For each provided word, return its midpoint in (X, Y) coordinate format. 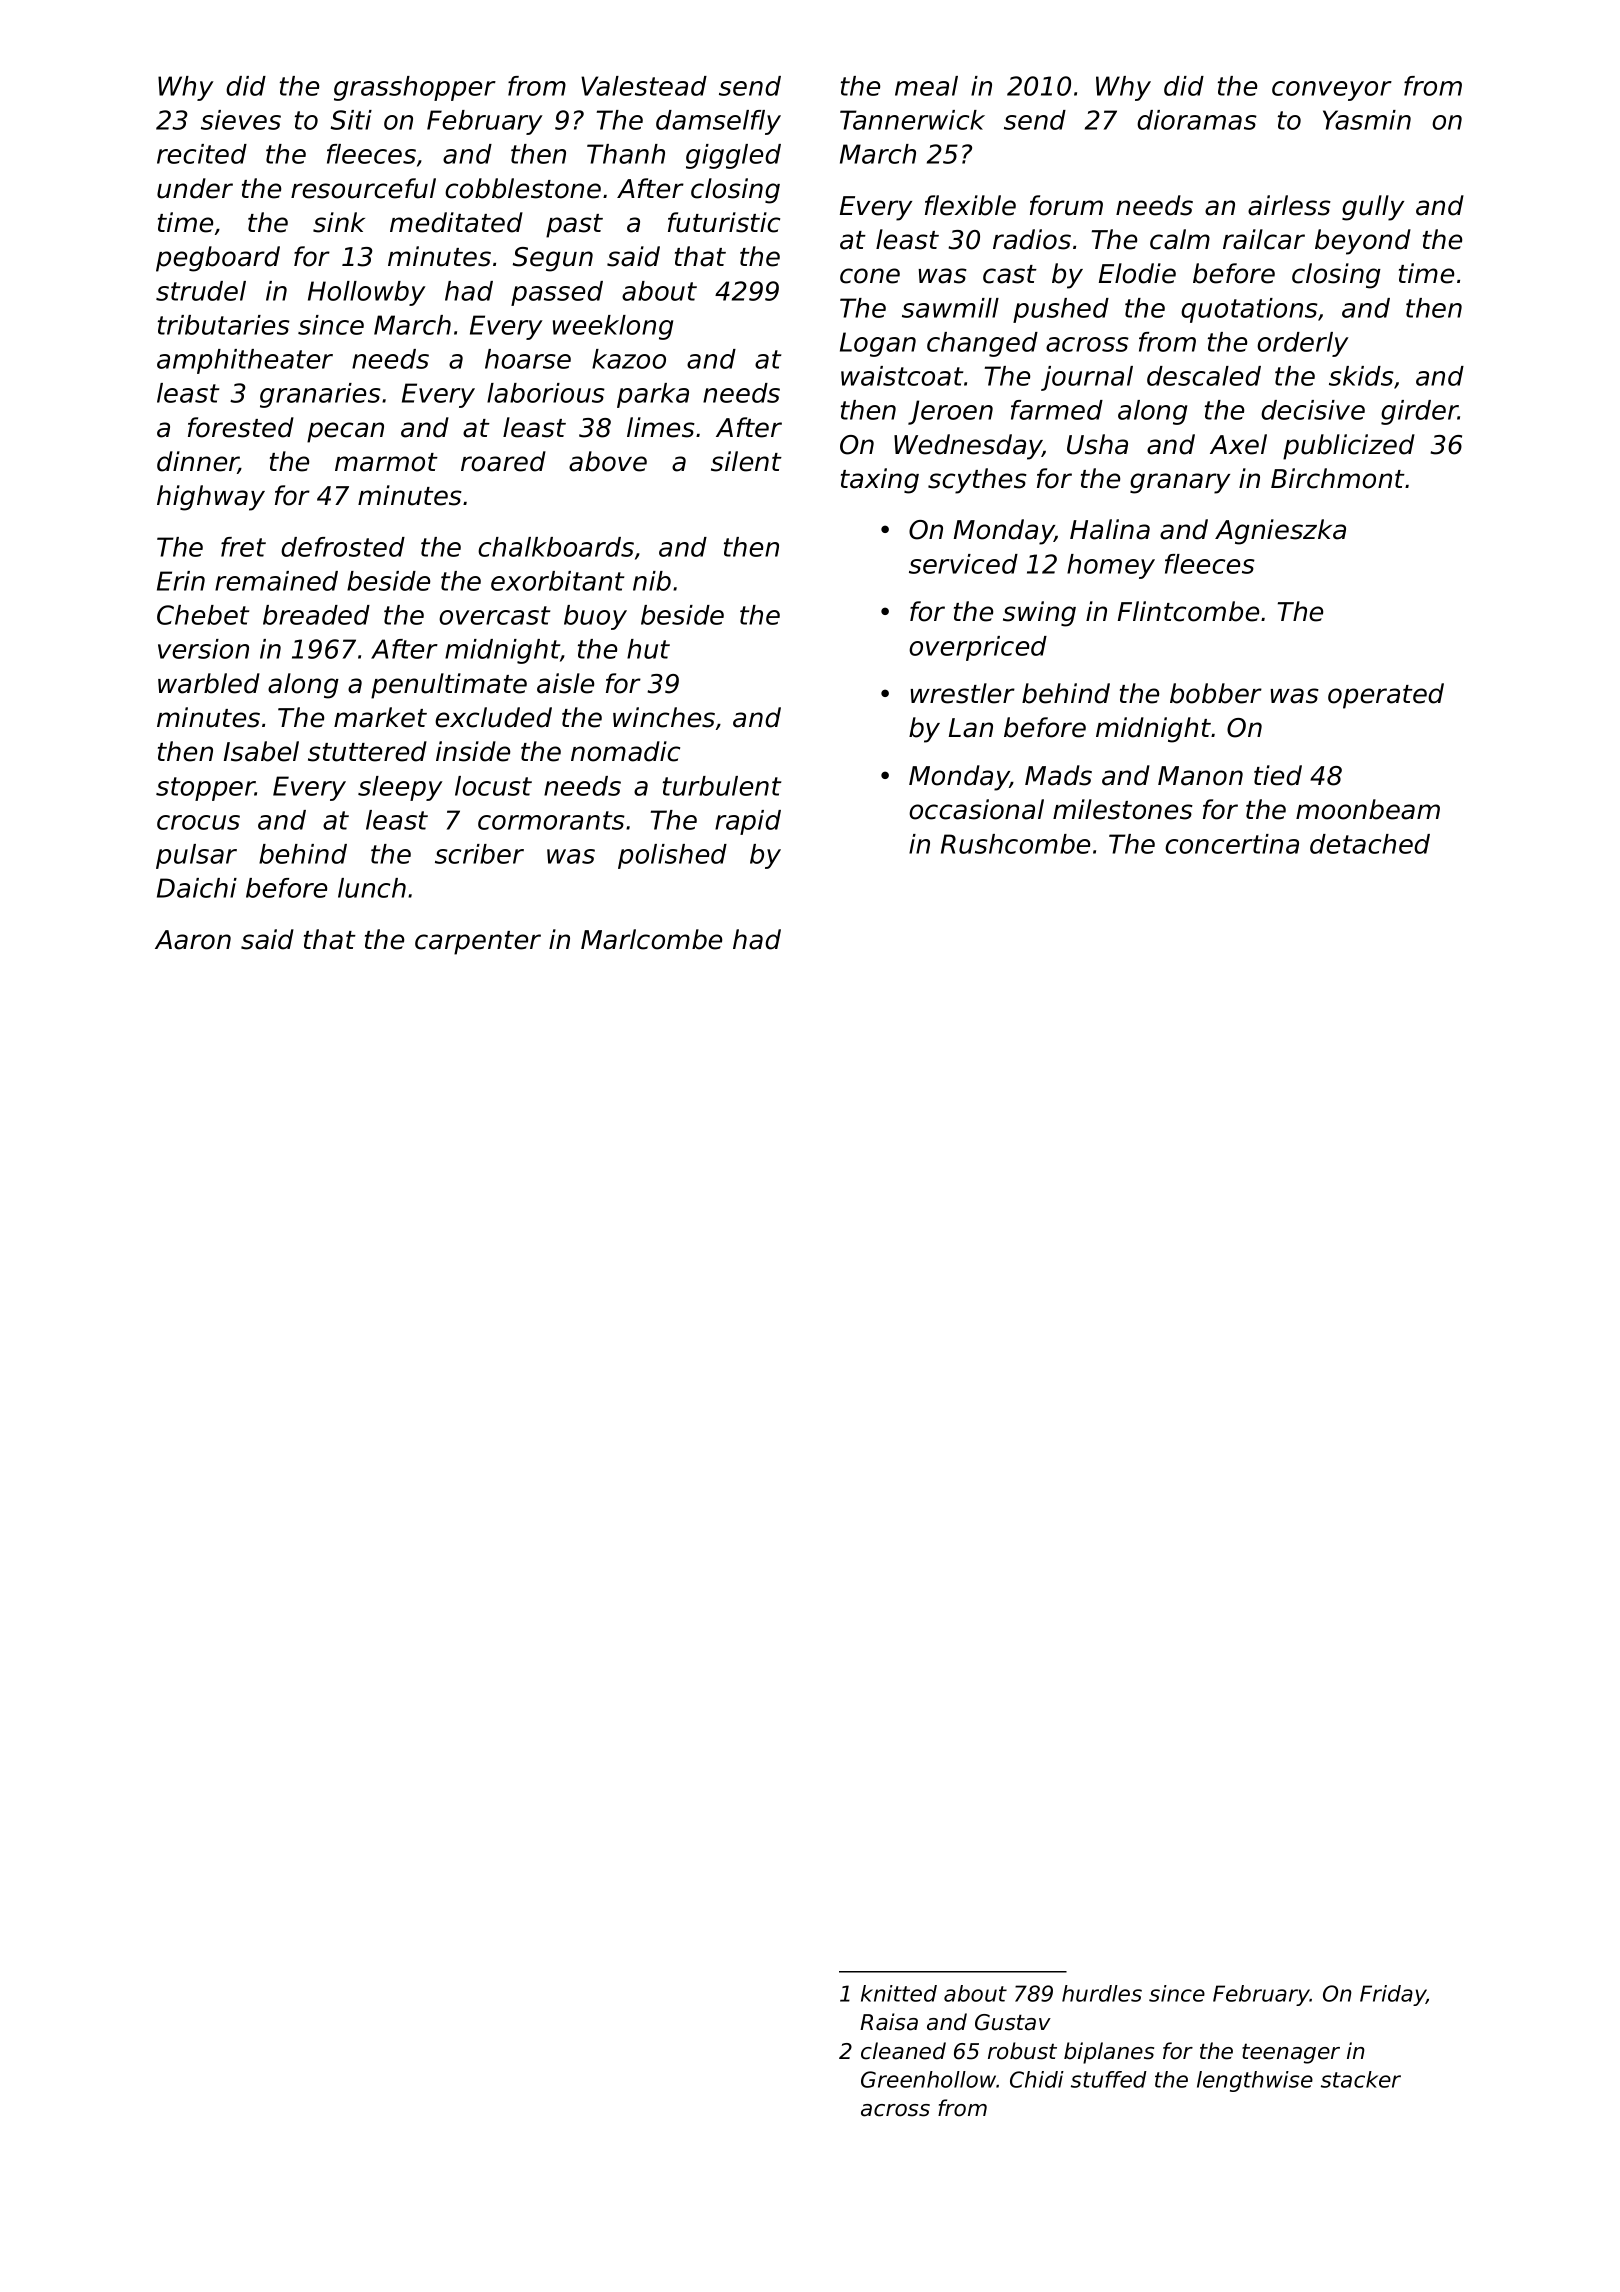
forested (241, 427)
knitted (899, 1993)
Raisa (889, 2022)
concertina (1232, 844)
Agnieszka (1280, 532)
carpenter (478, 943)
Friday (1393, 1995)
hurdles (1102, 1993)
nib (652, 581)
